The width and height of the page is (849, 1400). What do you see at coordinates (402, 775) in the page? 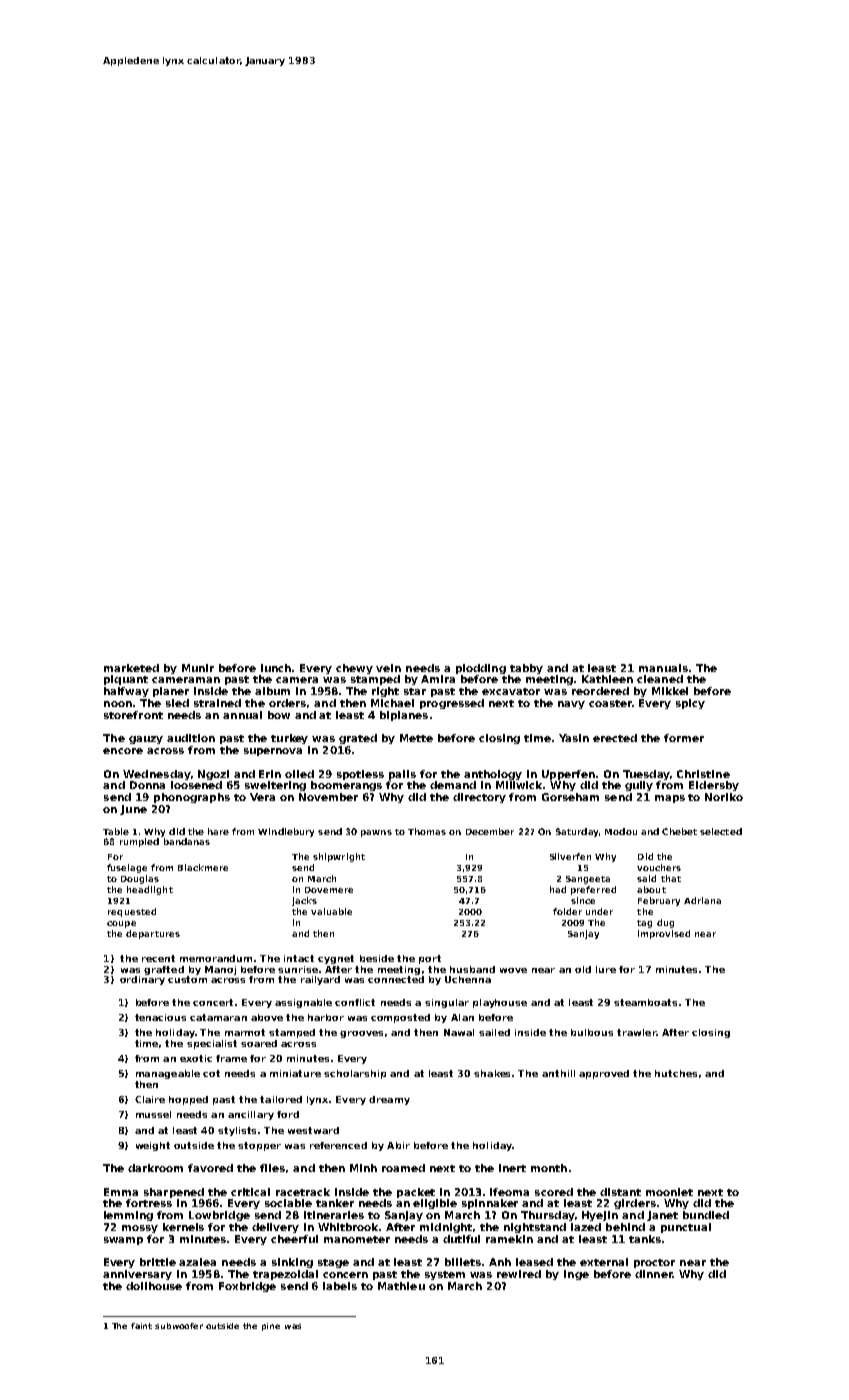
I see `pails` at bounding box center [402, 775].
